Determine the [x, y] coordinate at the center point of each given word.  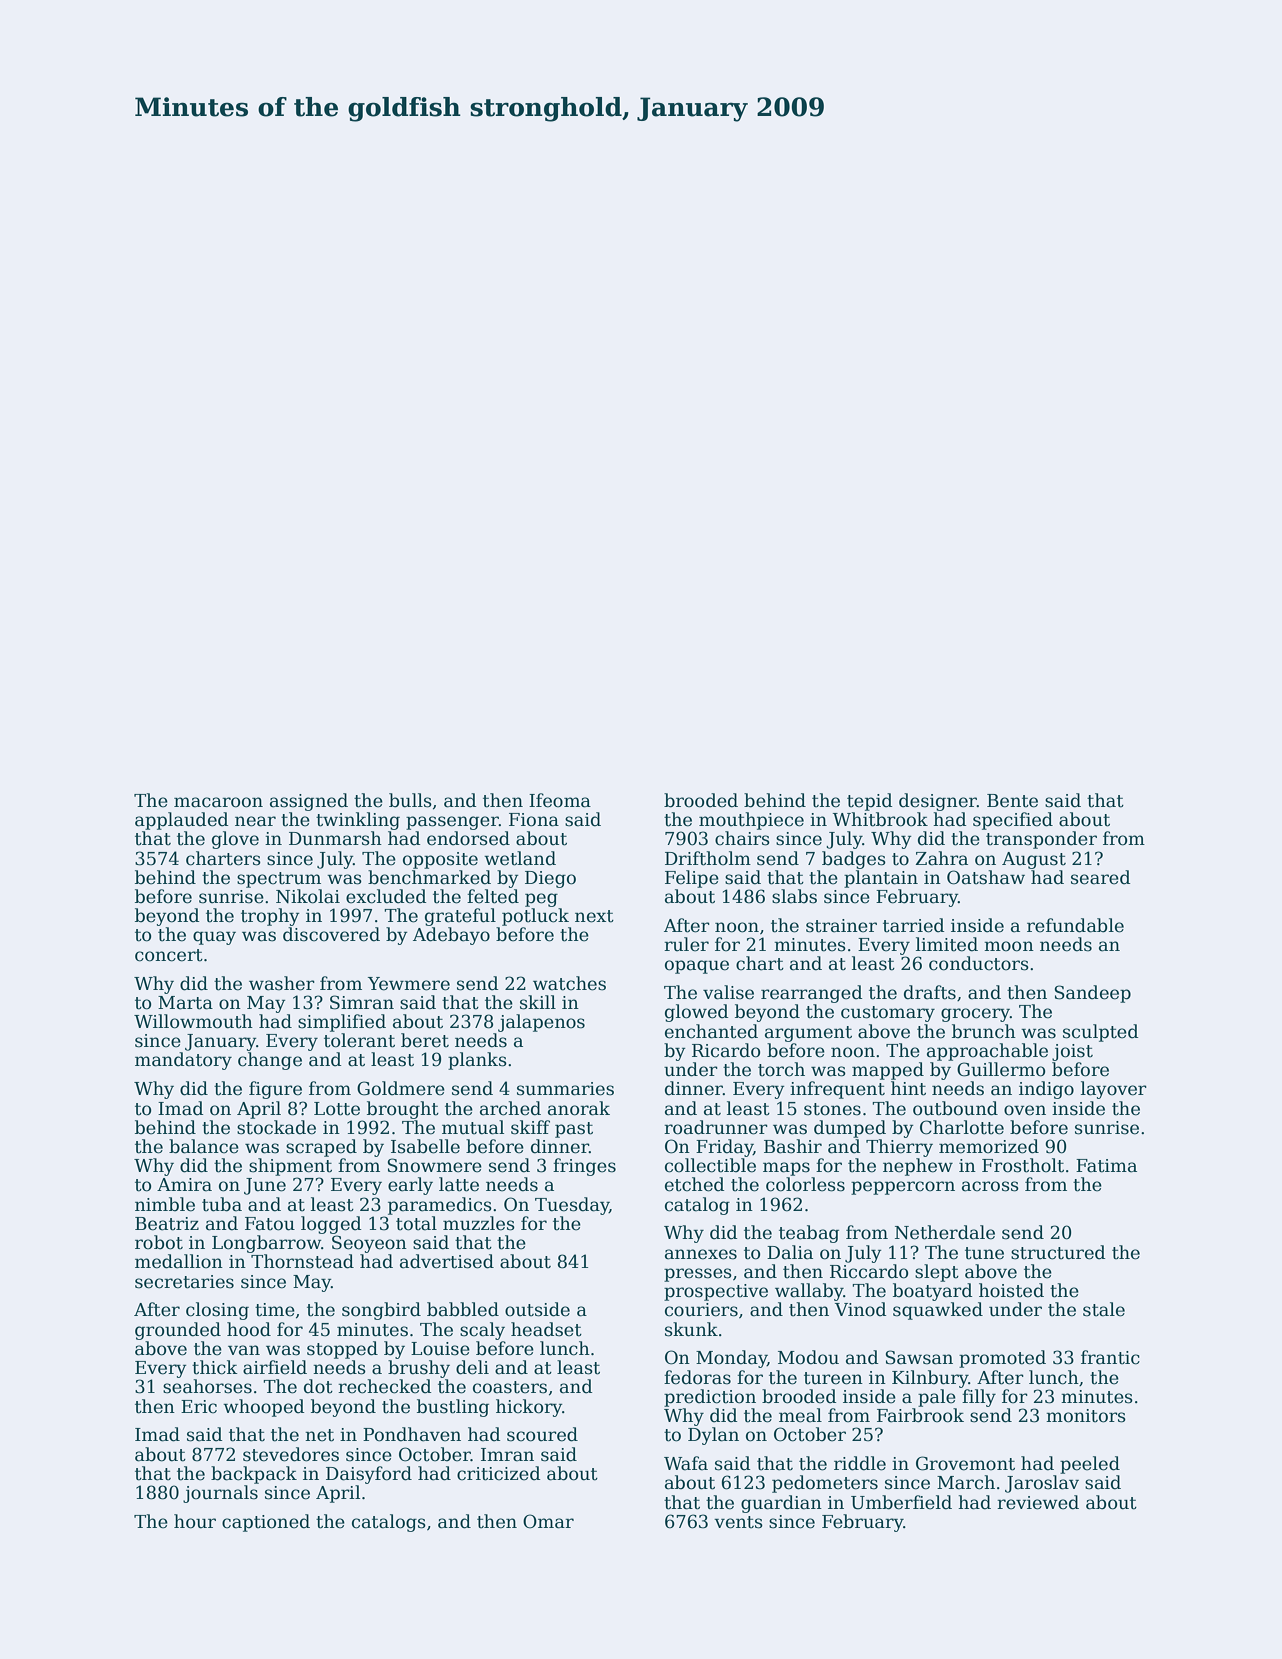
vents [738, 1522]
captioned [266, 1523]
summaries [565, 1089]
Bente [1012, 801]
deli [472, 1367]
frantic [1110, 1357]
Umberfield [901, 1502]
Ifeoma [560, 800]
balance [204, 1146]
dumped [850, 1129]
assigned [309, 802]
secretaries [184, 1282]
